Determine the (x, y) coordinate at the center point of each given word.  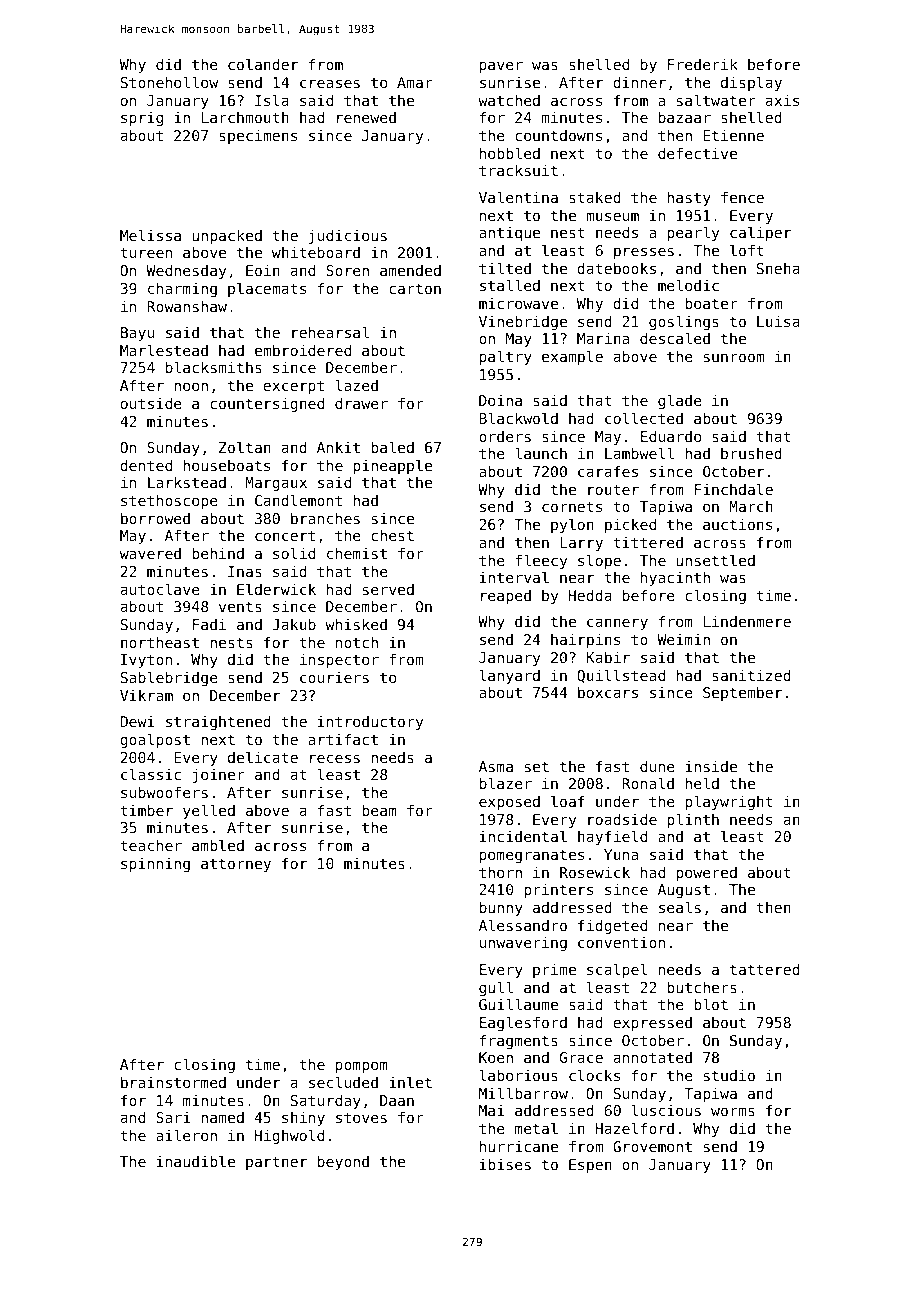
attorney (236, 865)
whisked (356, 624)
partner (276, 1163)
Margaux (276, 484)
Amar (415, 82)
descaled (675, 338)
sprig (142, 119)
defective (697, 153)
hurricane (519, 1146)
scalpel (617, 970)
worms (733, 1111)
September (742, 694)
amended (410, 270)
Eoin (263, 270)
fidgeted (612, 926)
